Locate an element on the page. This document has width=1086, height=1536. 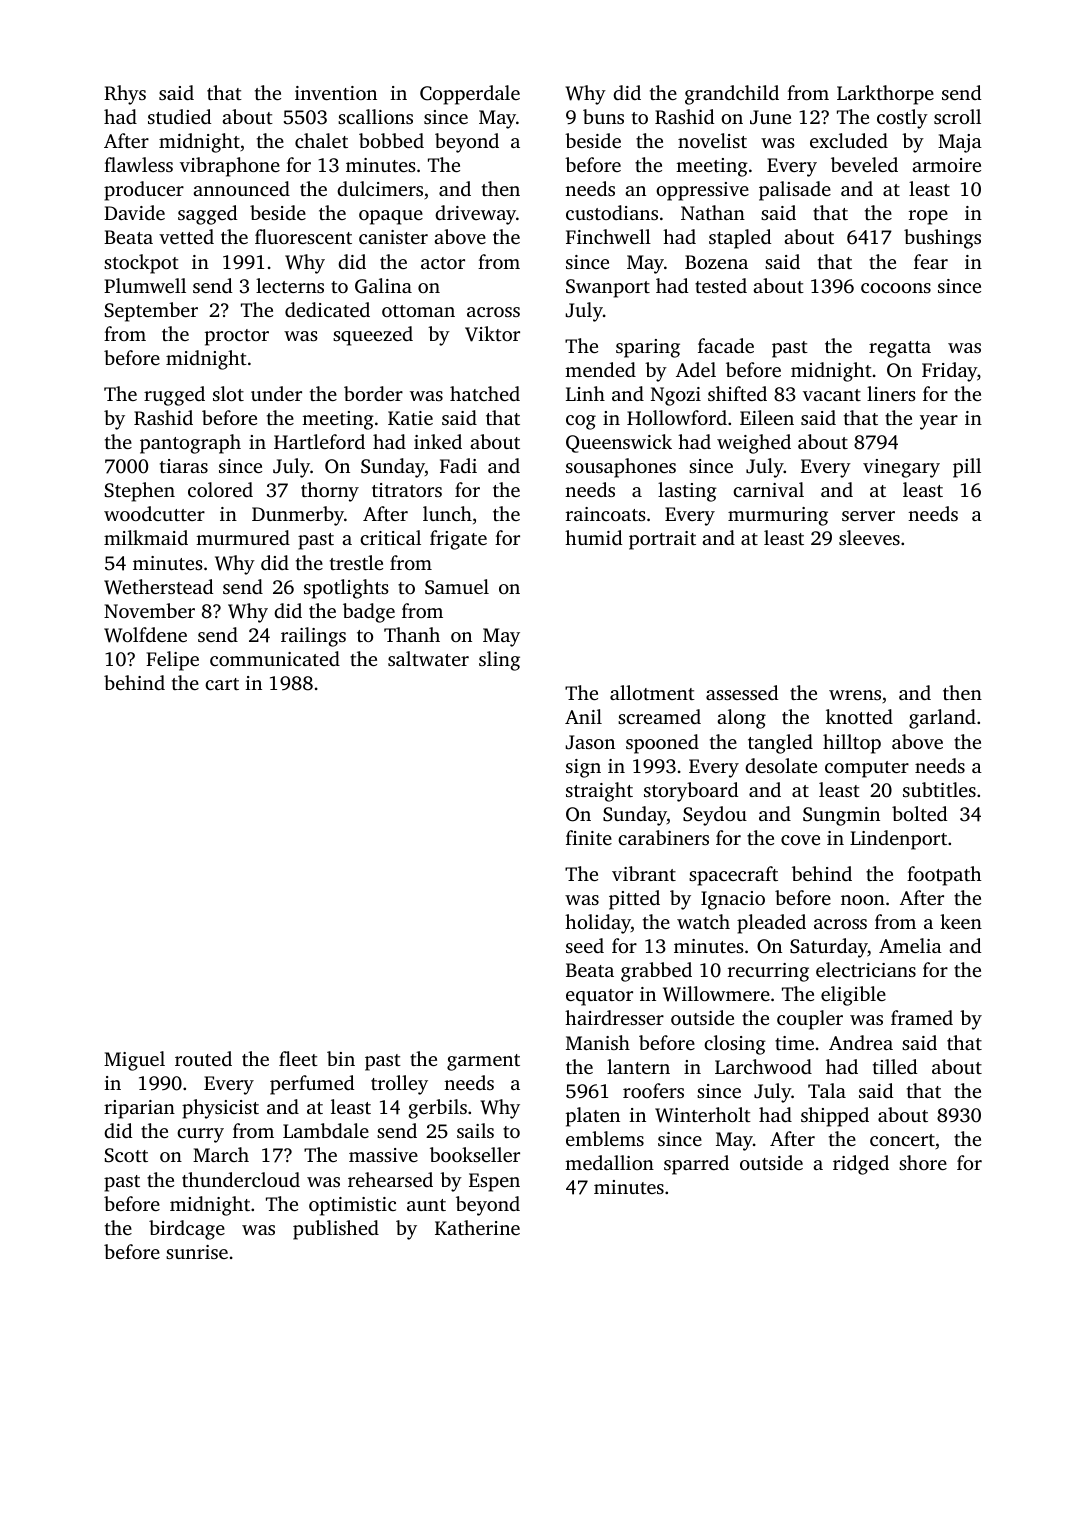
Stephen is located at coordinates (140, 492).
